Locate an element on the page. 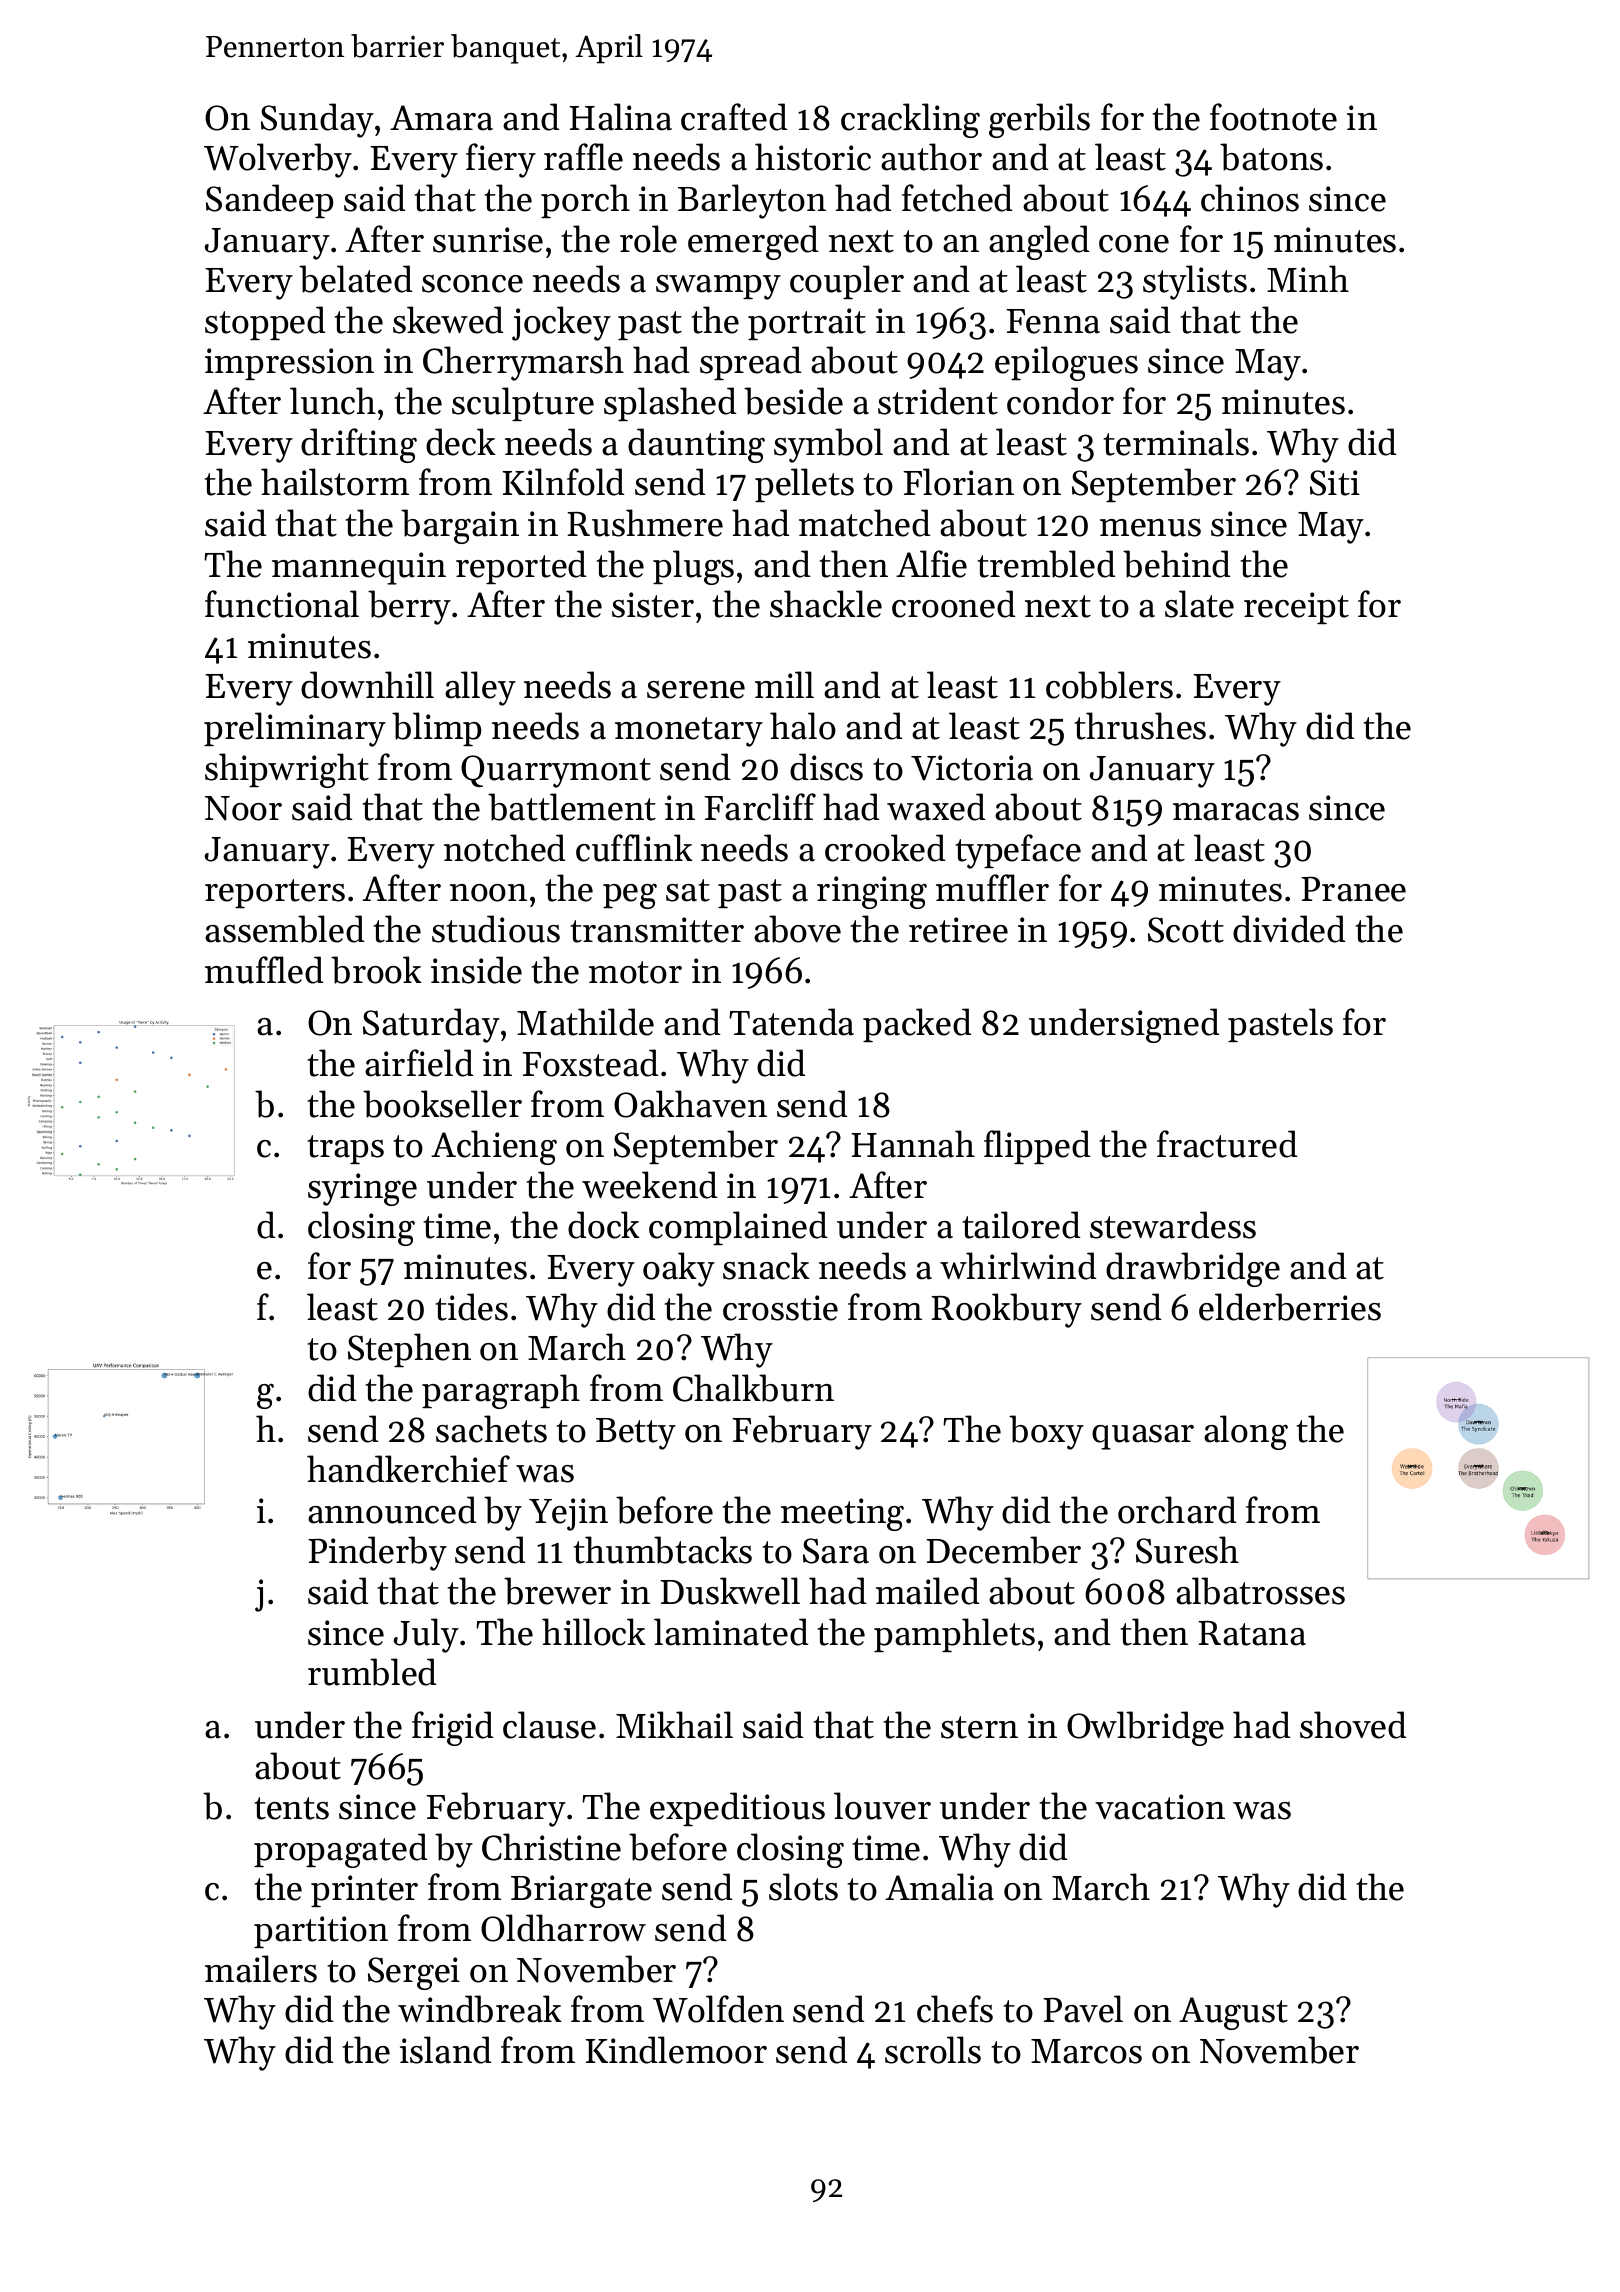 The height and width of the page is (2292, 1620). scrolls is located at coordinates (933, 2050).
